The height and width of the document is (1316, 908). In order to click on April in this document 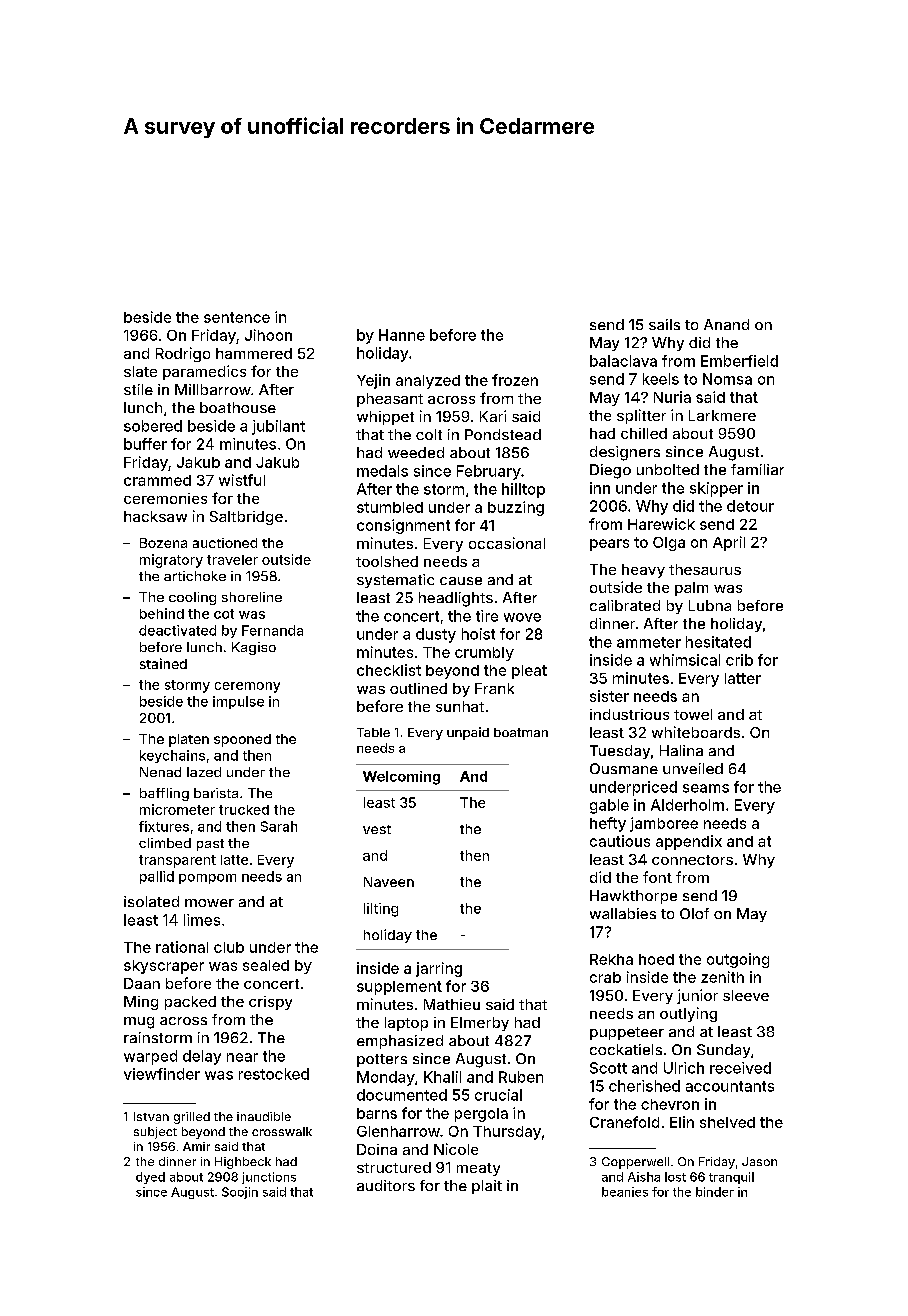, I will do `click(729, 543)`.
